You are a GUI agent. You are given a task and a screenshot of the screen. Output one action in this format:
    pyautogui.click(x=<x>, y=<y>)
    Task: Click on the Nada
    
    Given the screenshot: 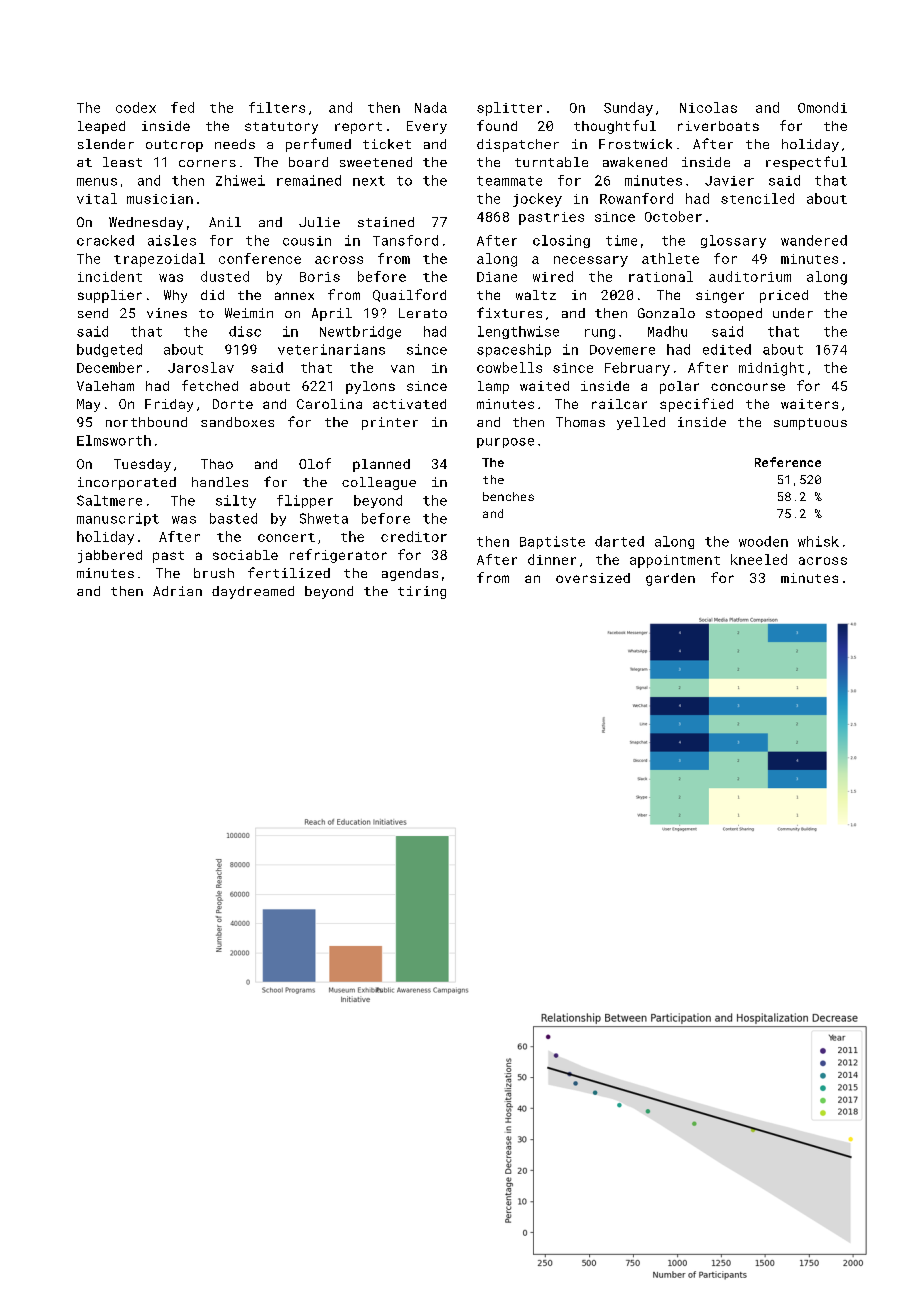 What is the action you would take?
    pyautogui.click(x=431, y=107)
